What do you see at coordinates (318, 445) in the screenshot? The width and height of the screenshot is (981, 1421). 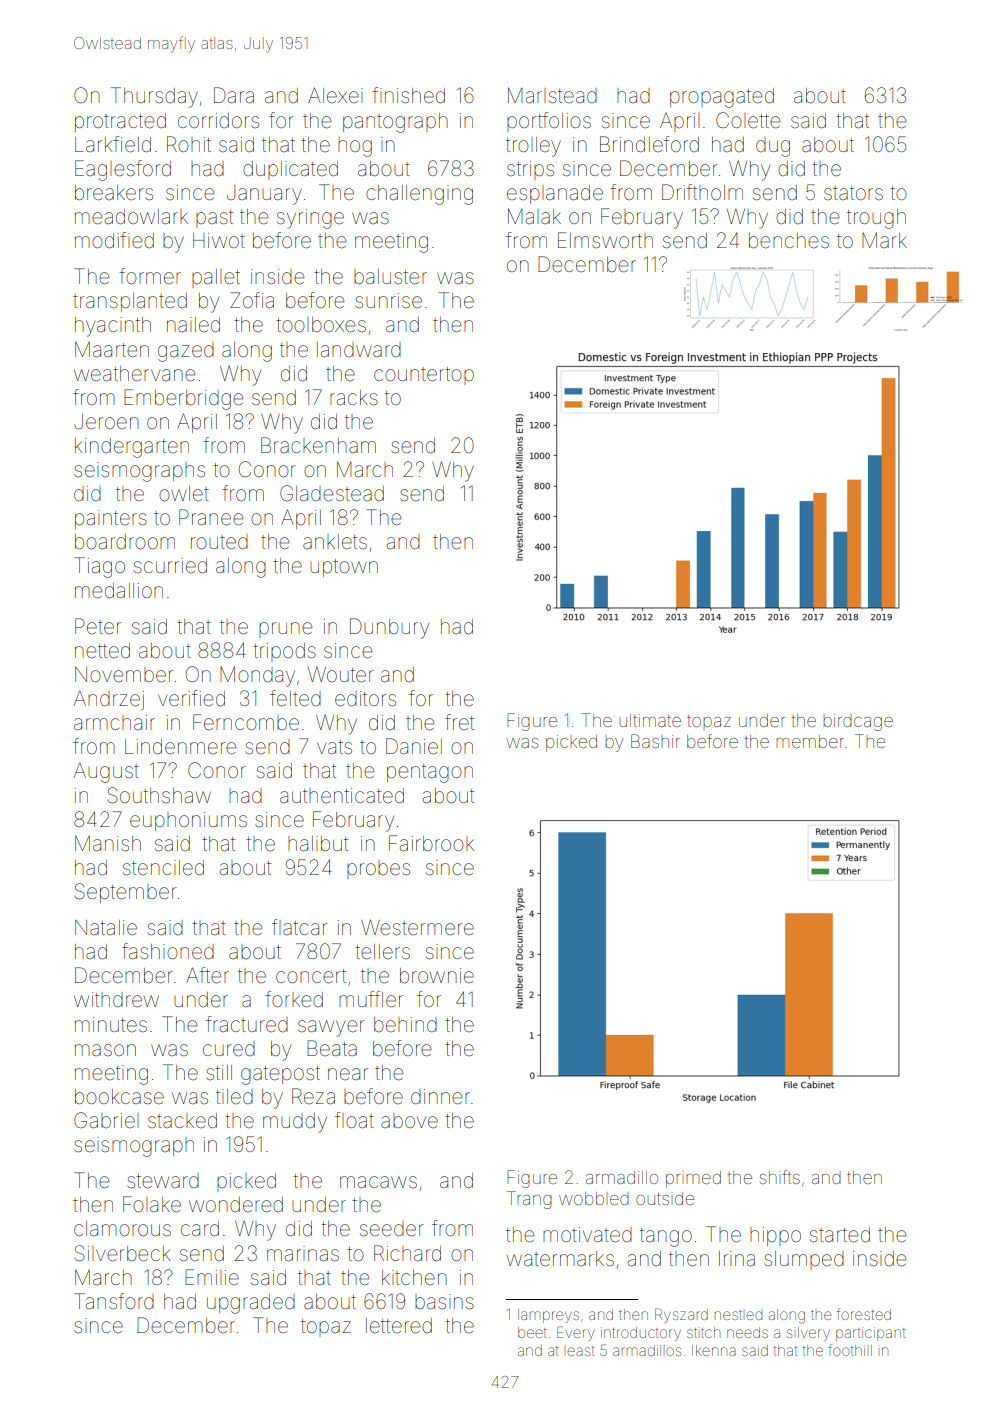 I see `Brackenham` at bounding box center [318, 445].
